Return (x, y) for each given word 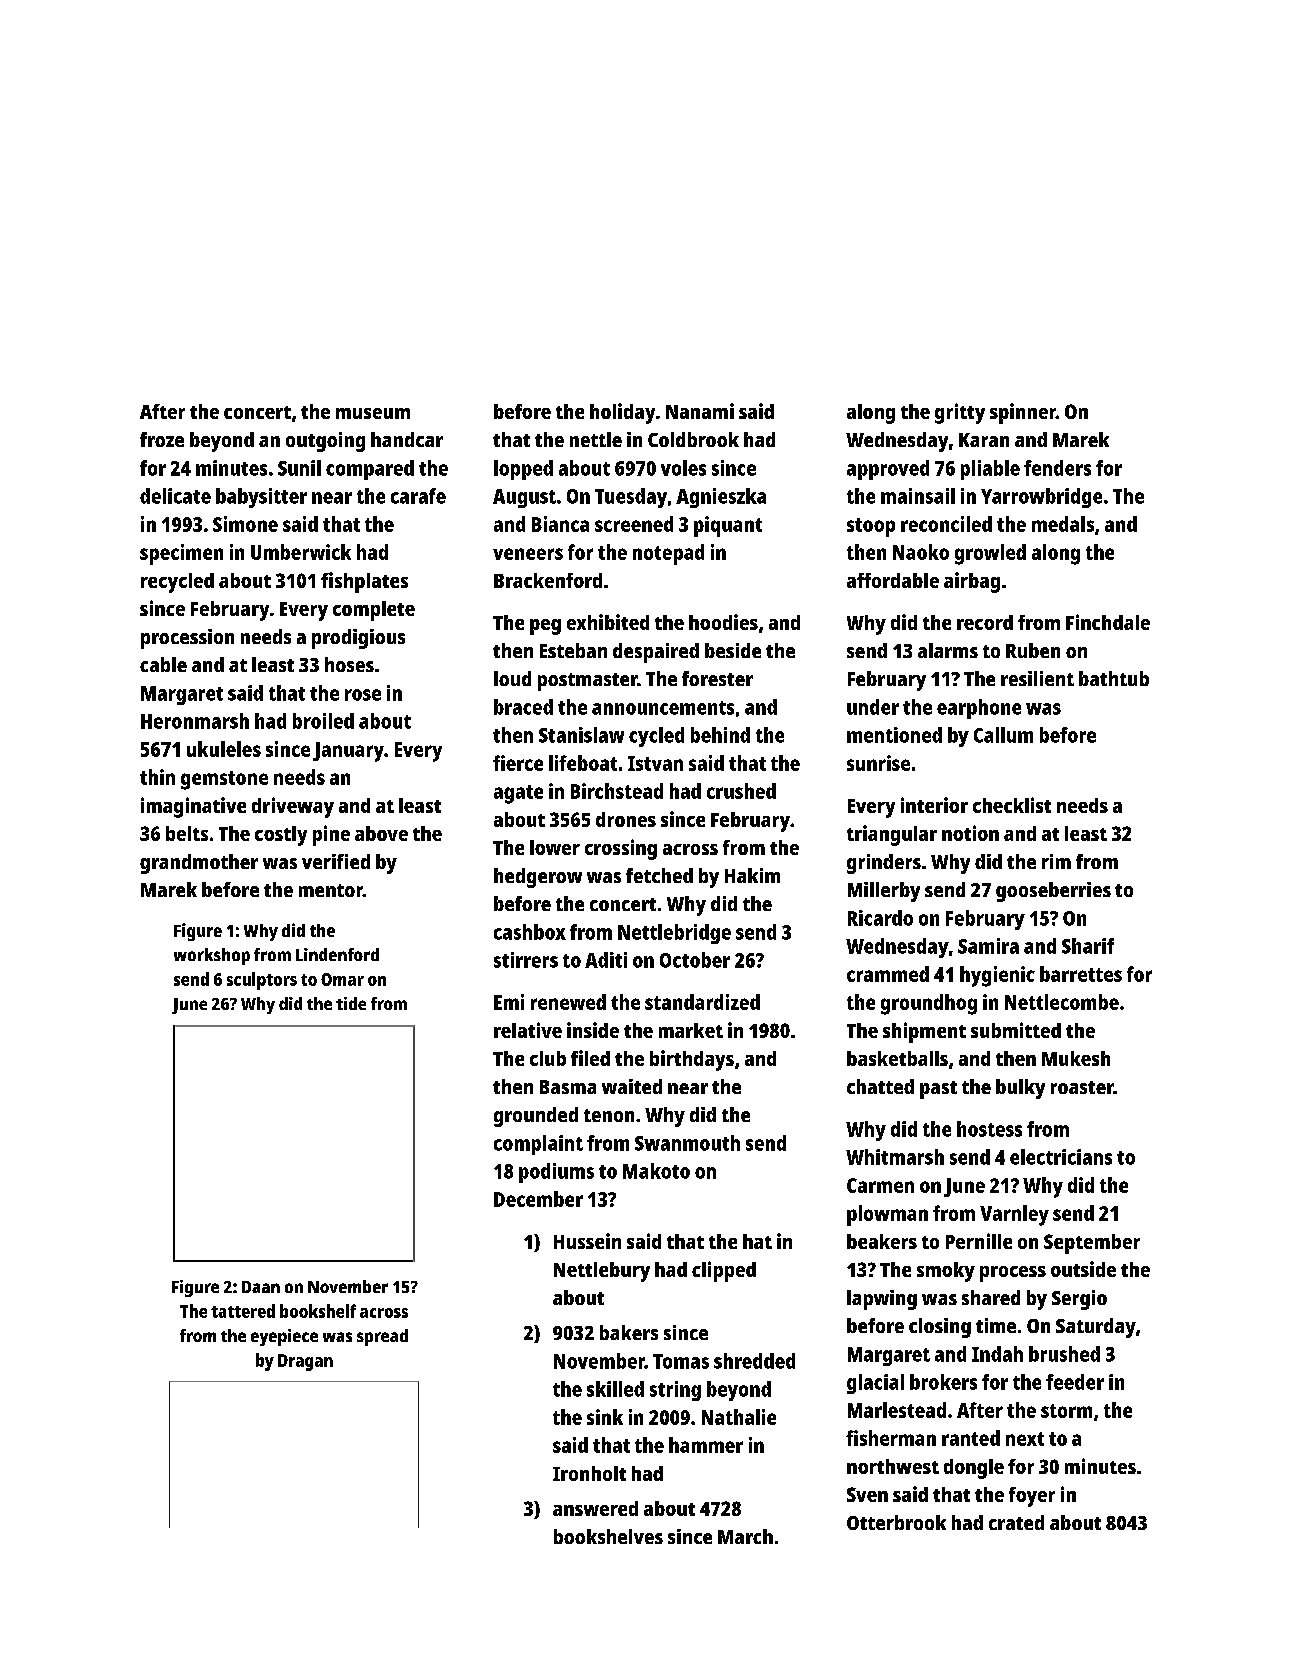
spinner (1023, 413)
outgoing (325, 442)
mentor (331, 890)
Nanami (700, 411)
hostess (989, 1129)
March (745, 1536)
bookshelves (608, 1536)
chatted (880, 1086)
